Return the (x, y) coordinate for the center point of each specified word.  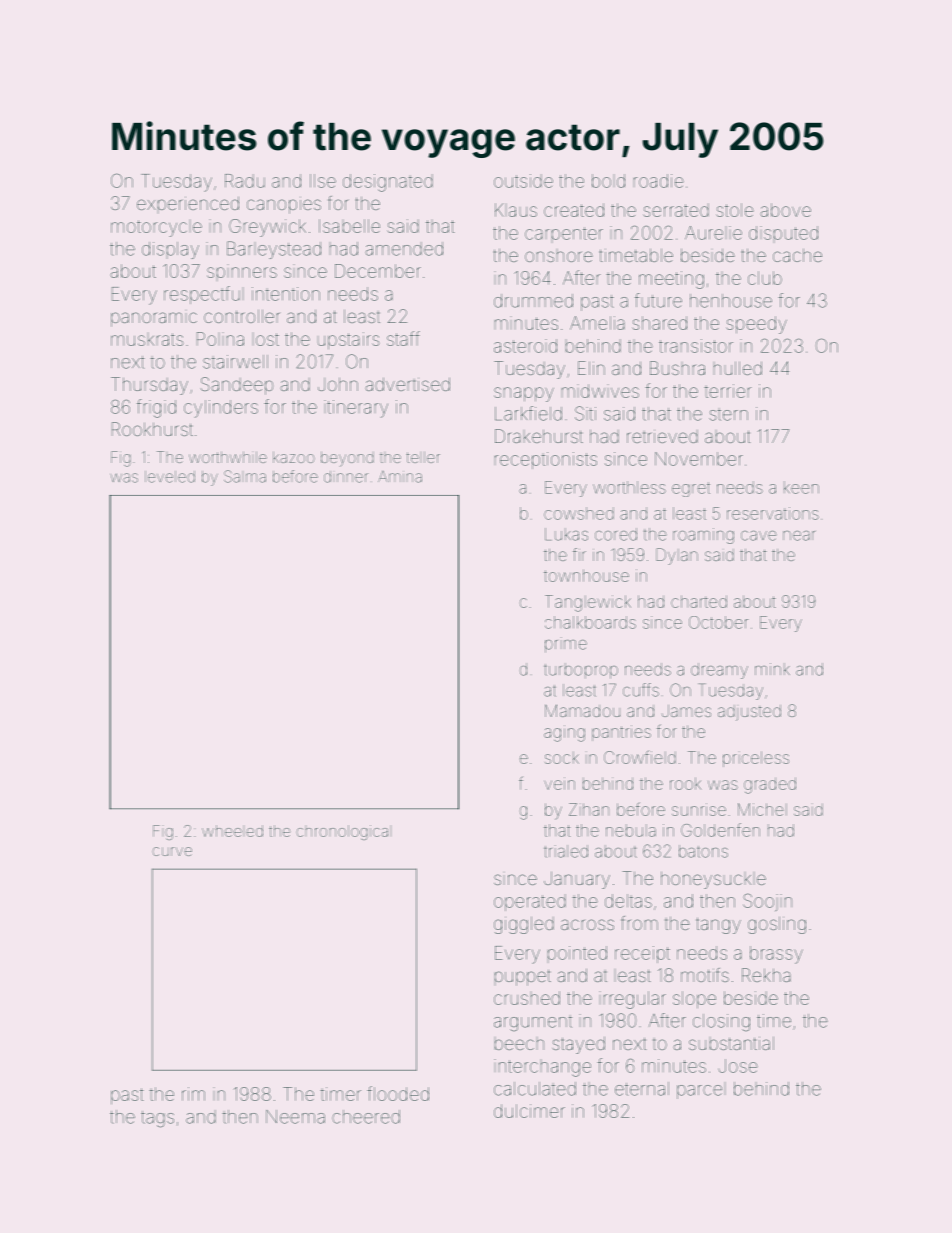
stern (728, 414)
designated (388, 183)
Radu (245, 181)
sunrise (699, 809)
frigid (156, 408)
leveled (170, 477)
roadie (659, 181)
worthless (629, 487)
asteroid (525, 346)
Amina (400, 477)
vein (560, 783)
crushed (527, 998)
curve (172, 851)
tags (157, 1119)
